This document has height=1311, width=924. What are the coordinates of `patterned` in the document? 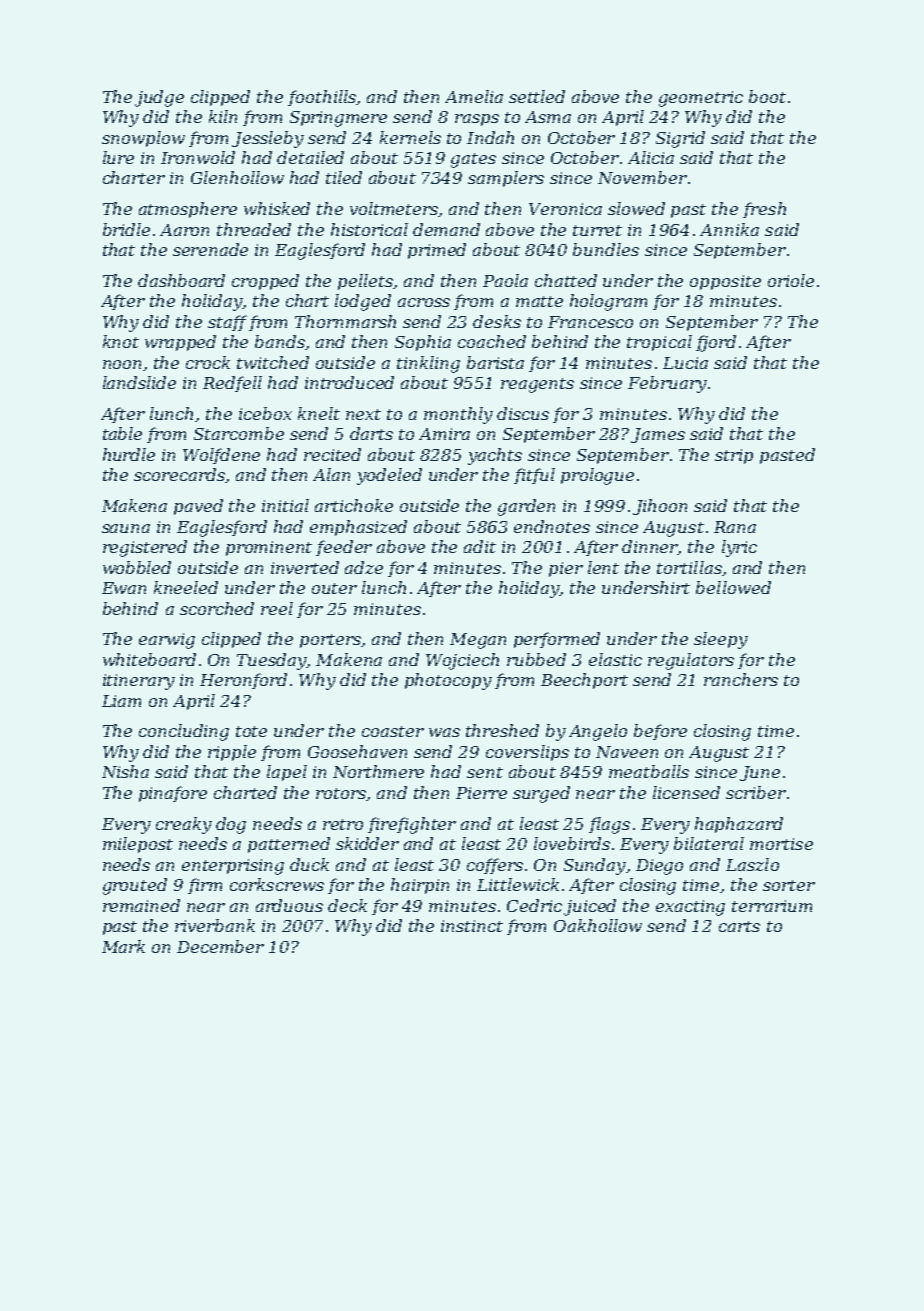 It's located at (289, 845).
